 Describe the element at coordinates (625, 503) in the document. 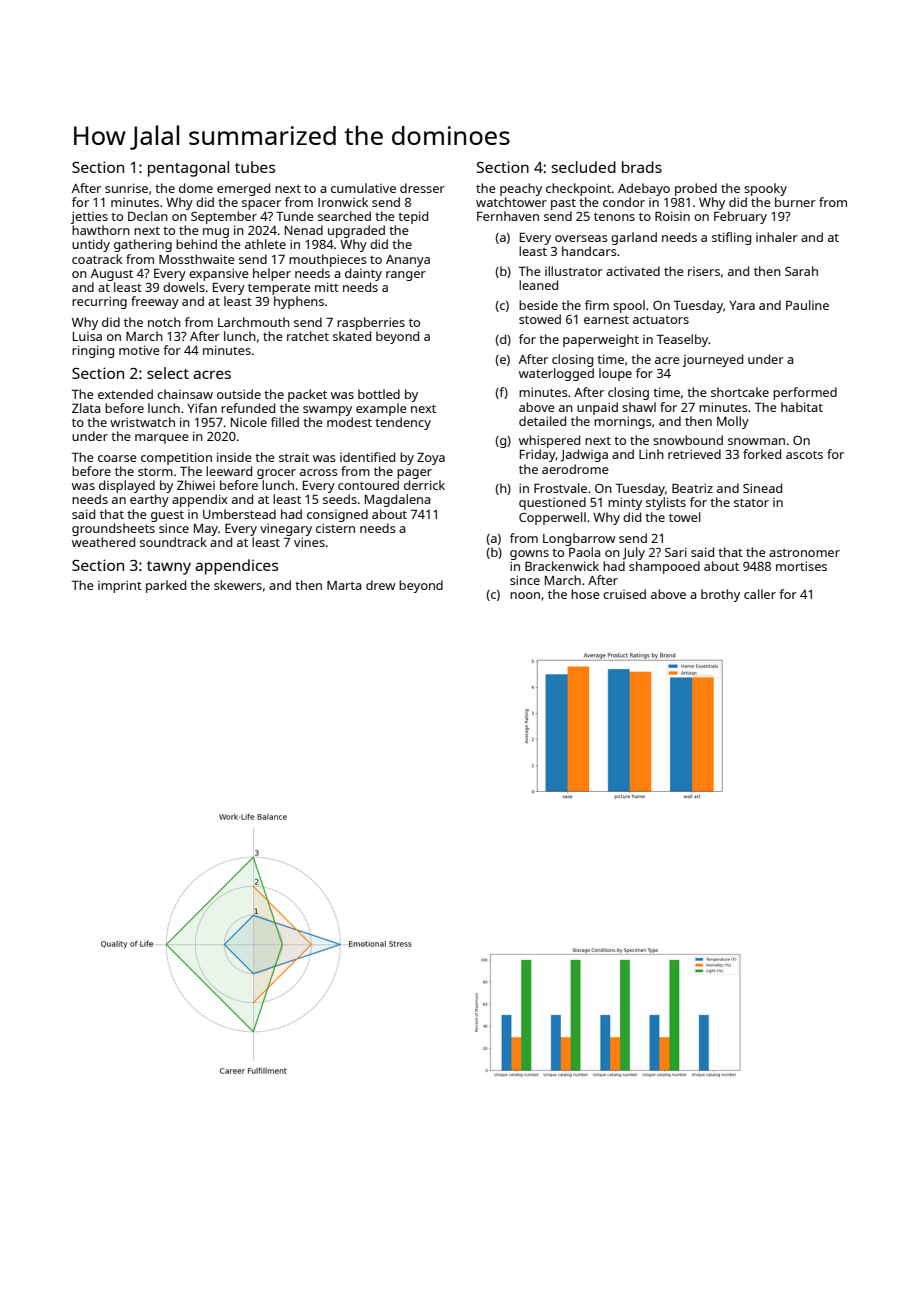

I see `minty` at that location.
